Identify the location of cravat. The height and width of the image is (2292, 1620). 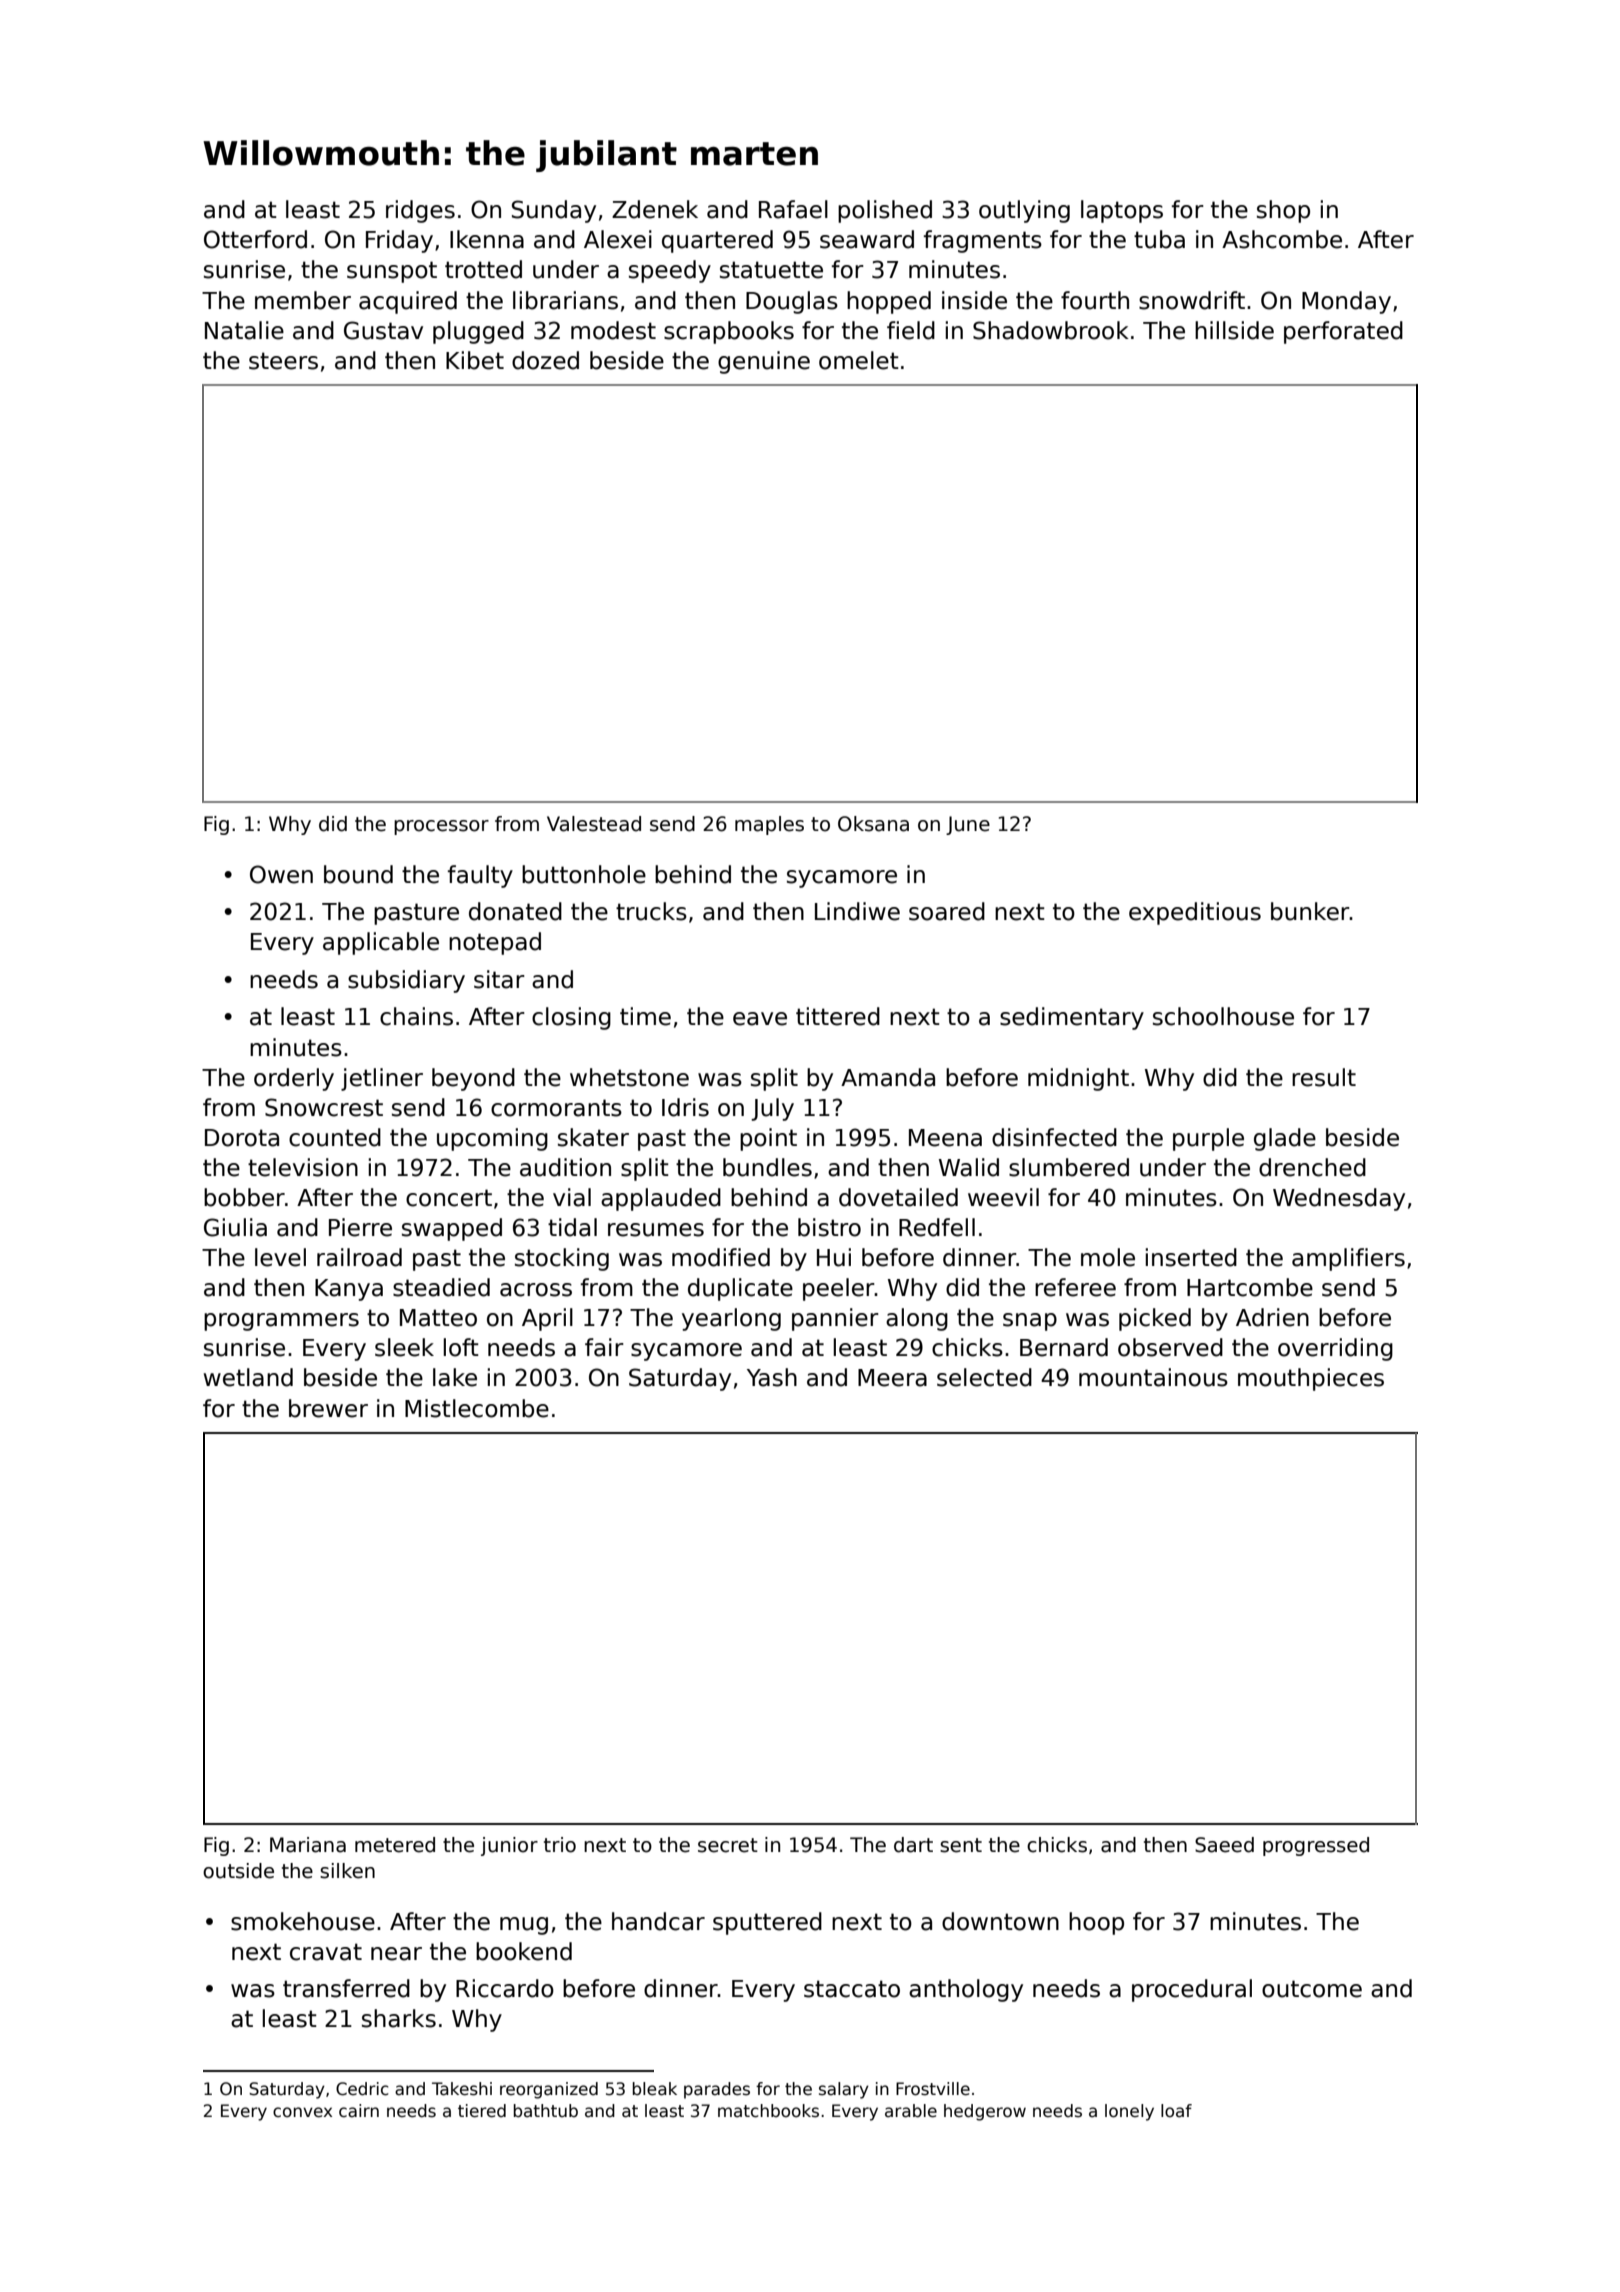
(326, 1952).
